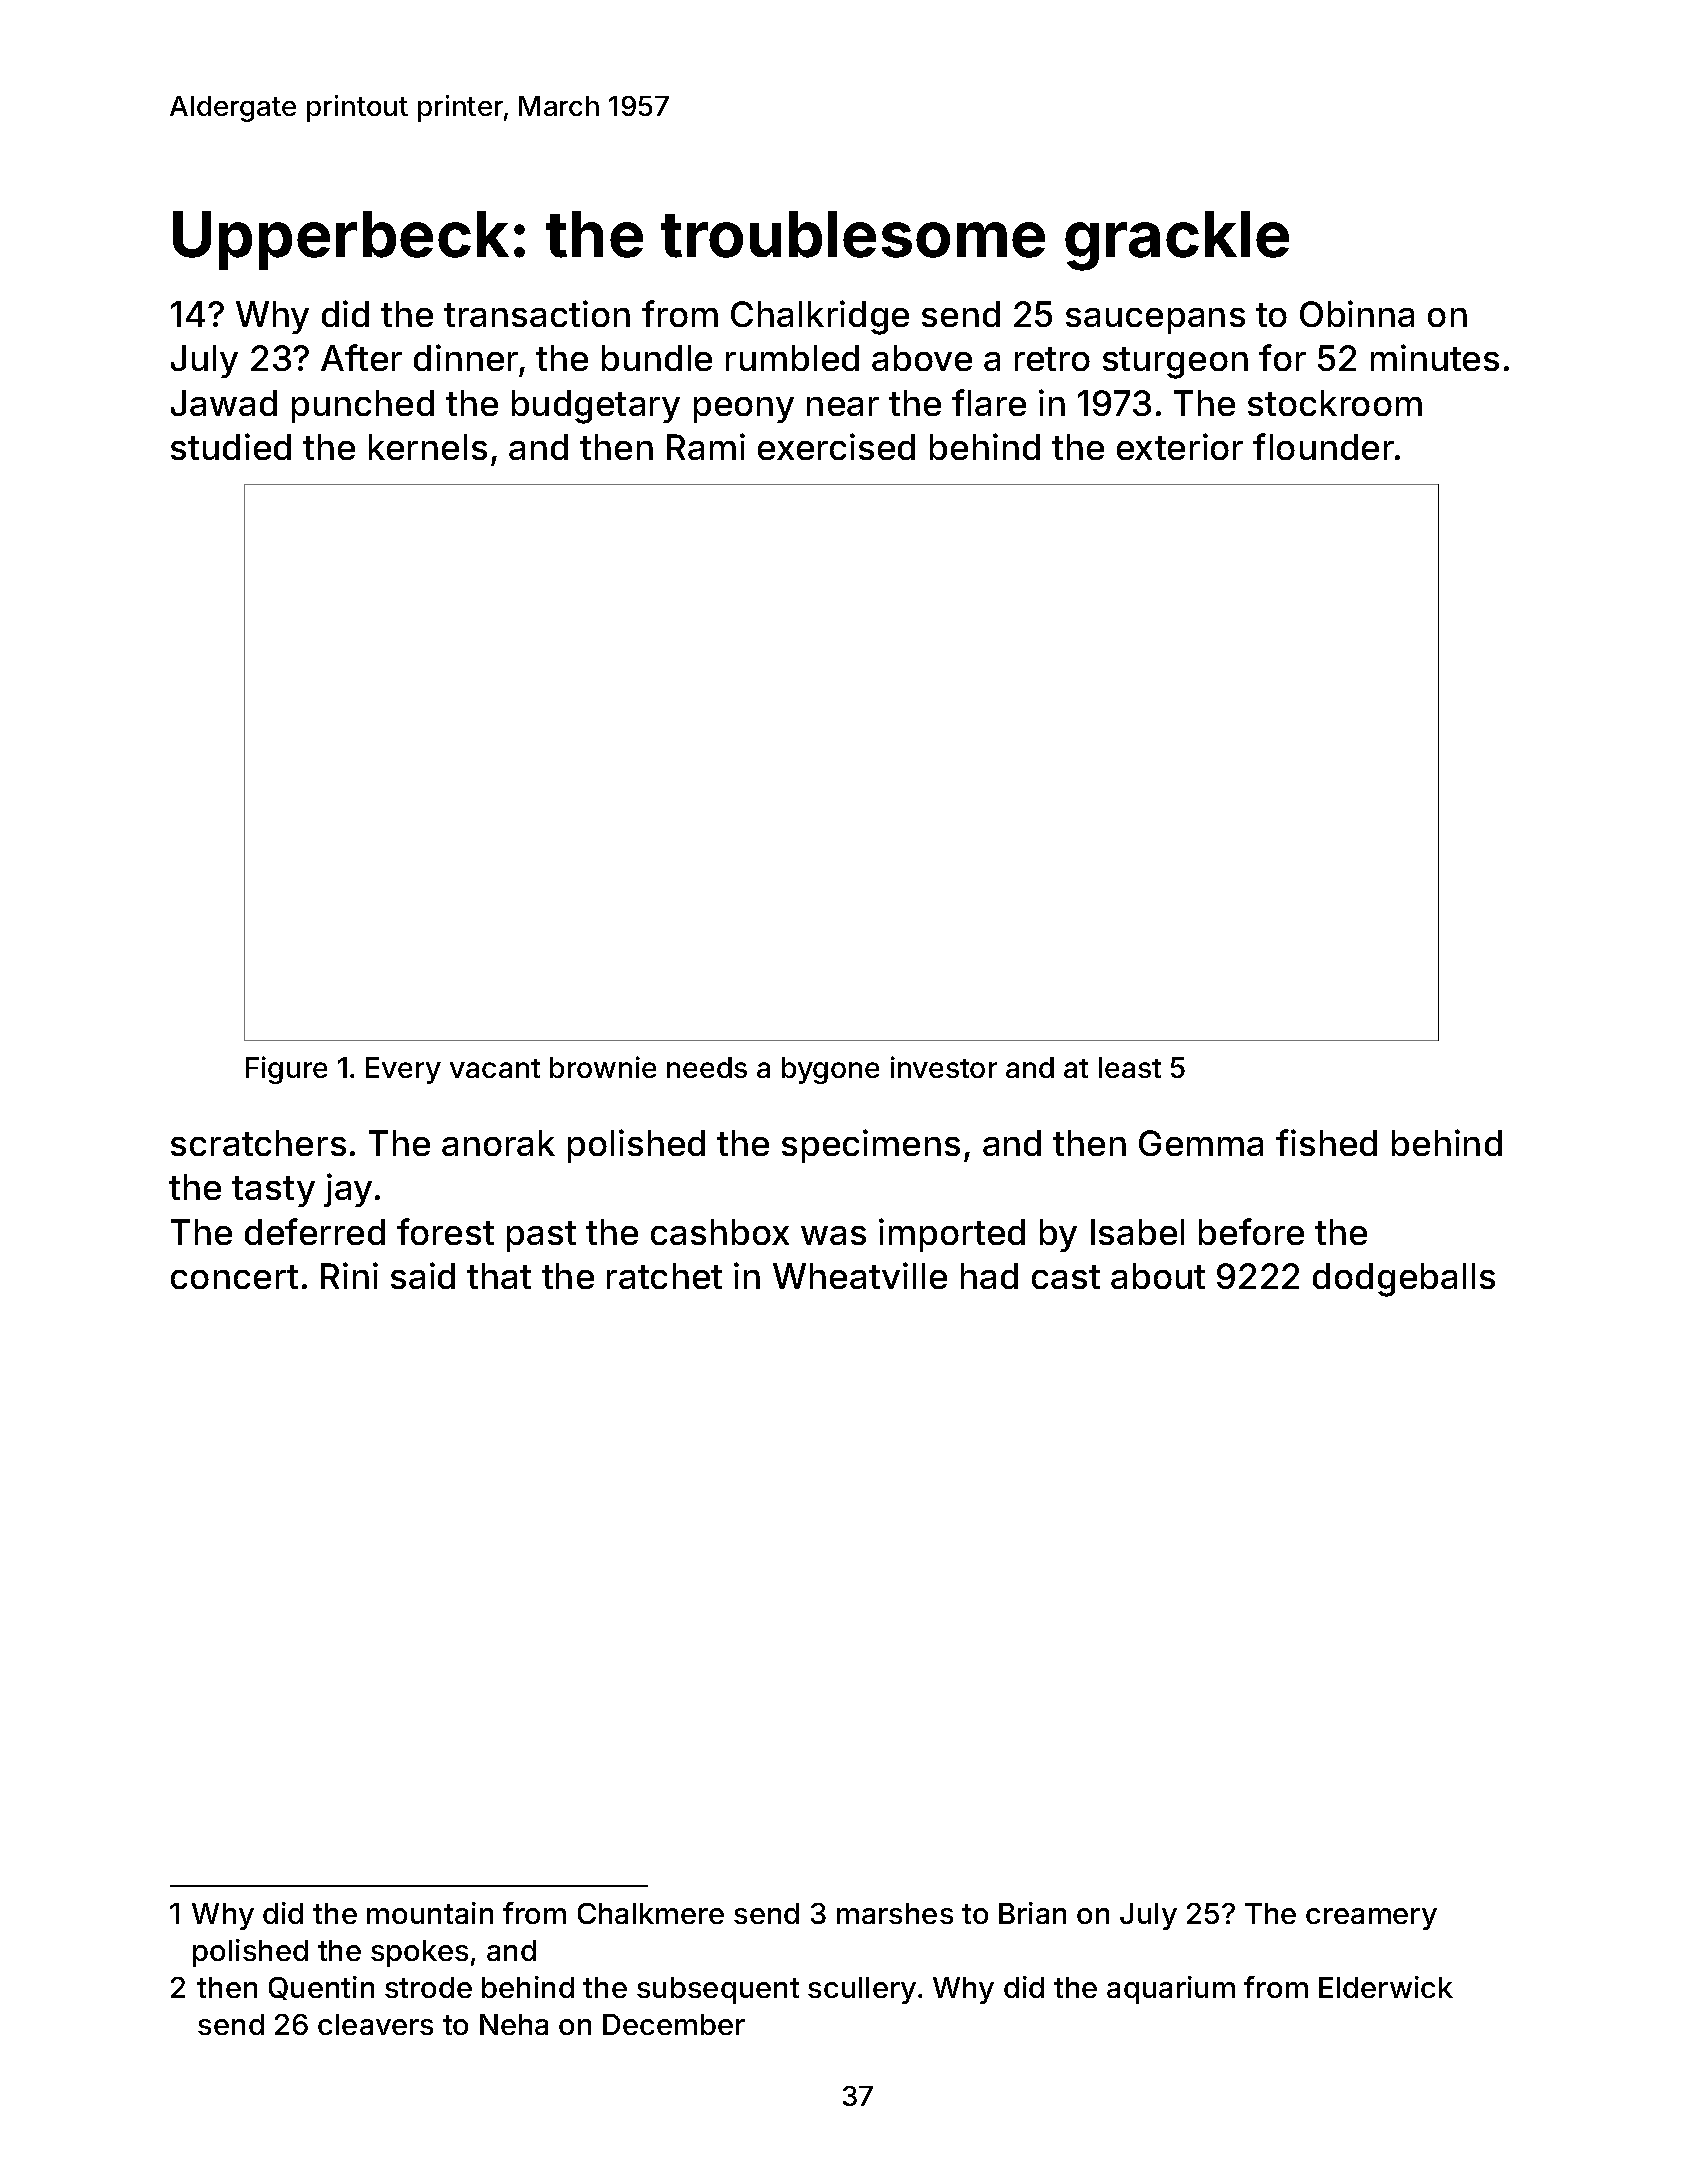 Image resolution: width=1683 pixels, height=2178 pixels. What do you see at coordinates (234, 1277) in the page?
I see `concert` at bounding box center [234, 1277].
